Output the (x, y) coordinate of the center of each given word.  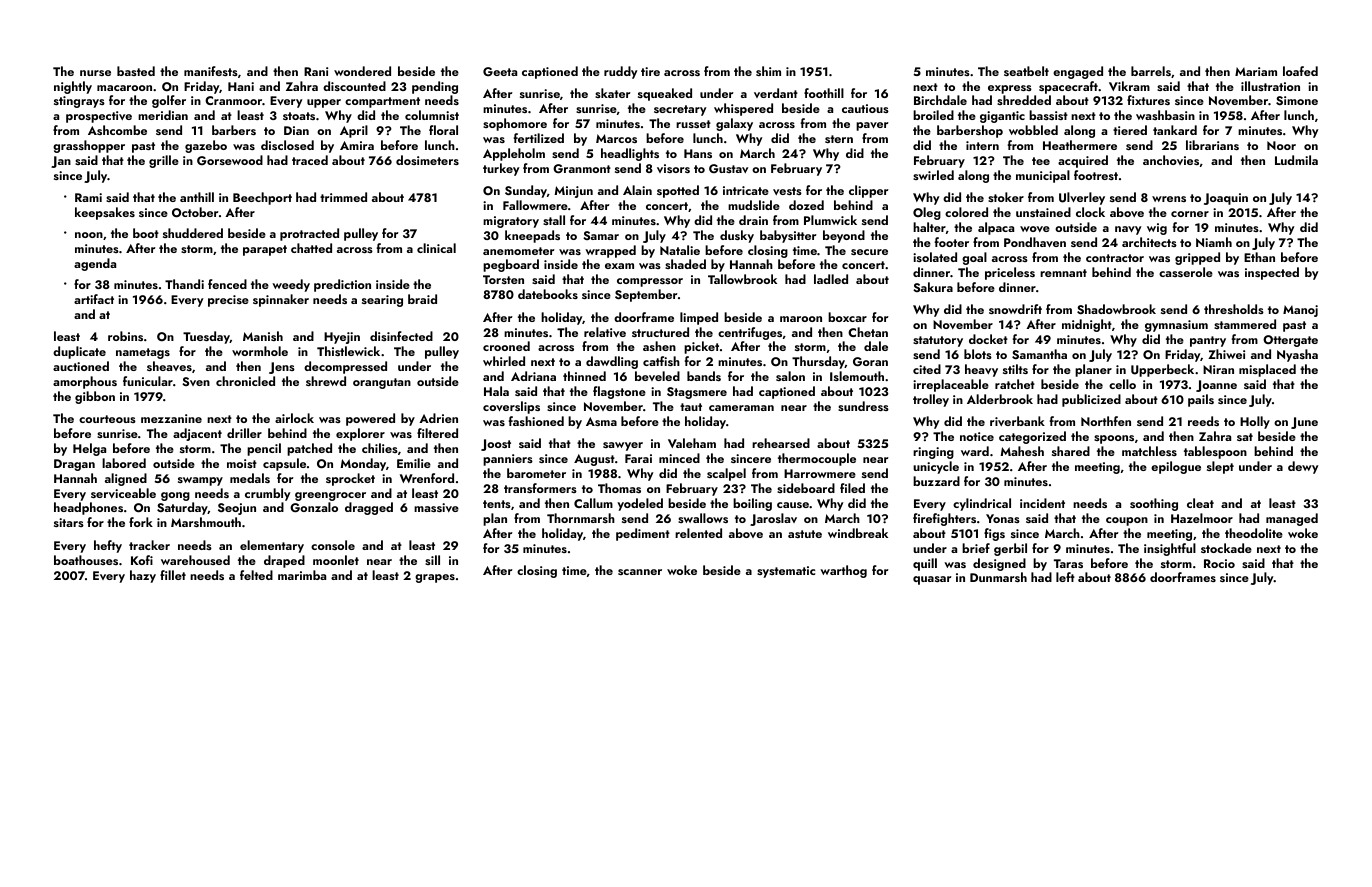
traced (310, 160)
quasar (932, 580)
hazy (143, 576)
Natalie (680, 250)
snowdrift (1015, 309)
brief (976, 548)
